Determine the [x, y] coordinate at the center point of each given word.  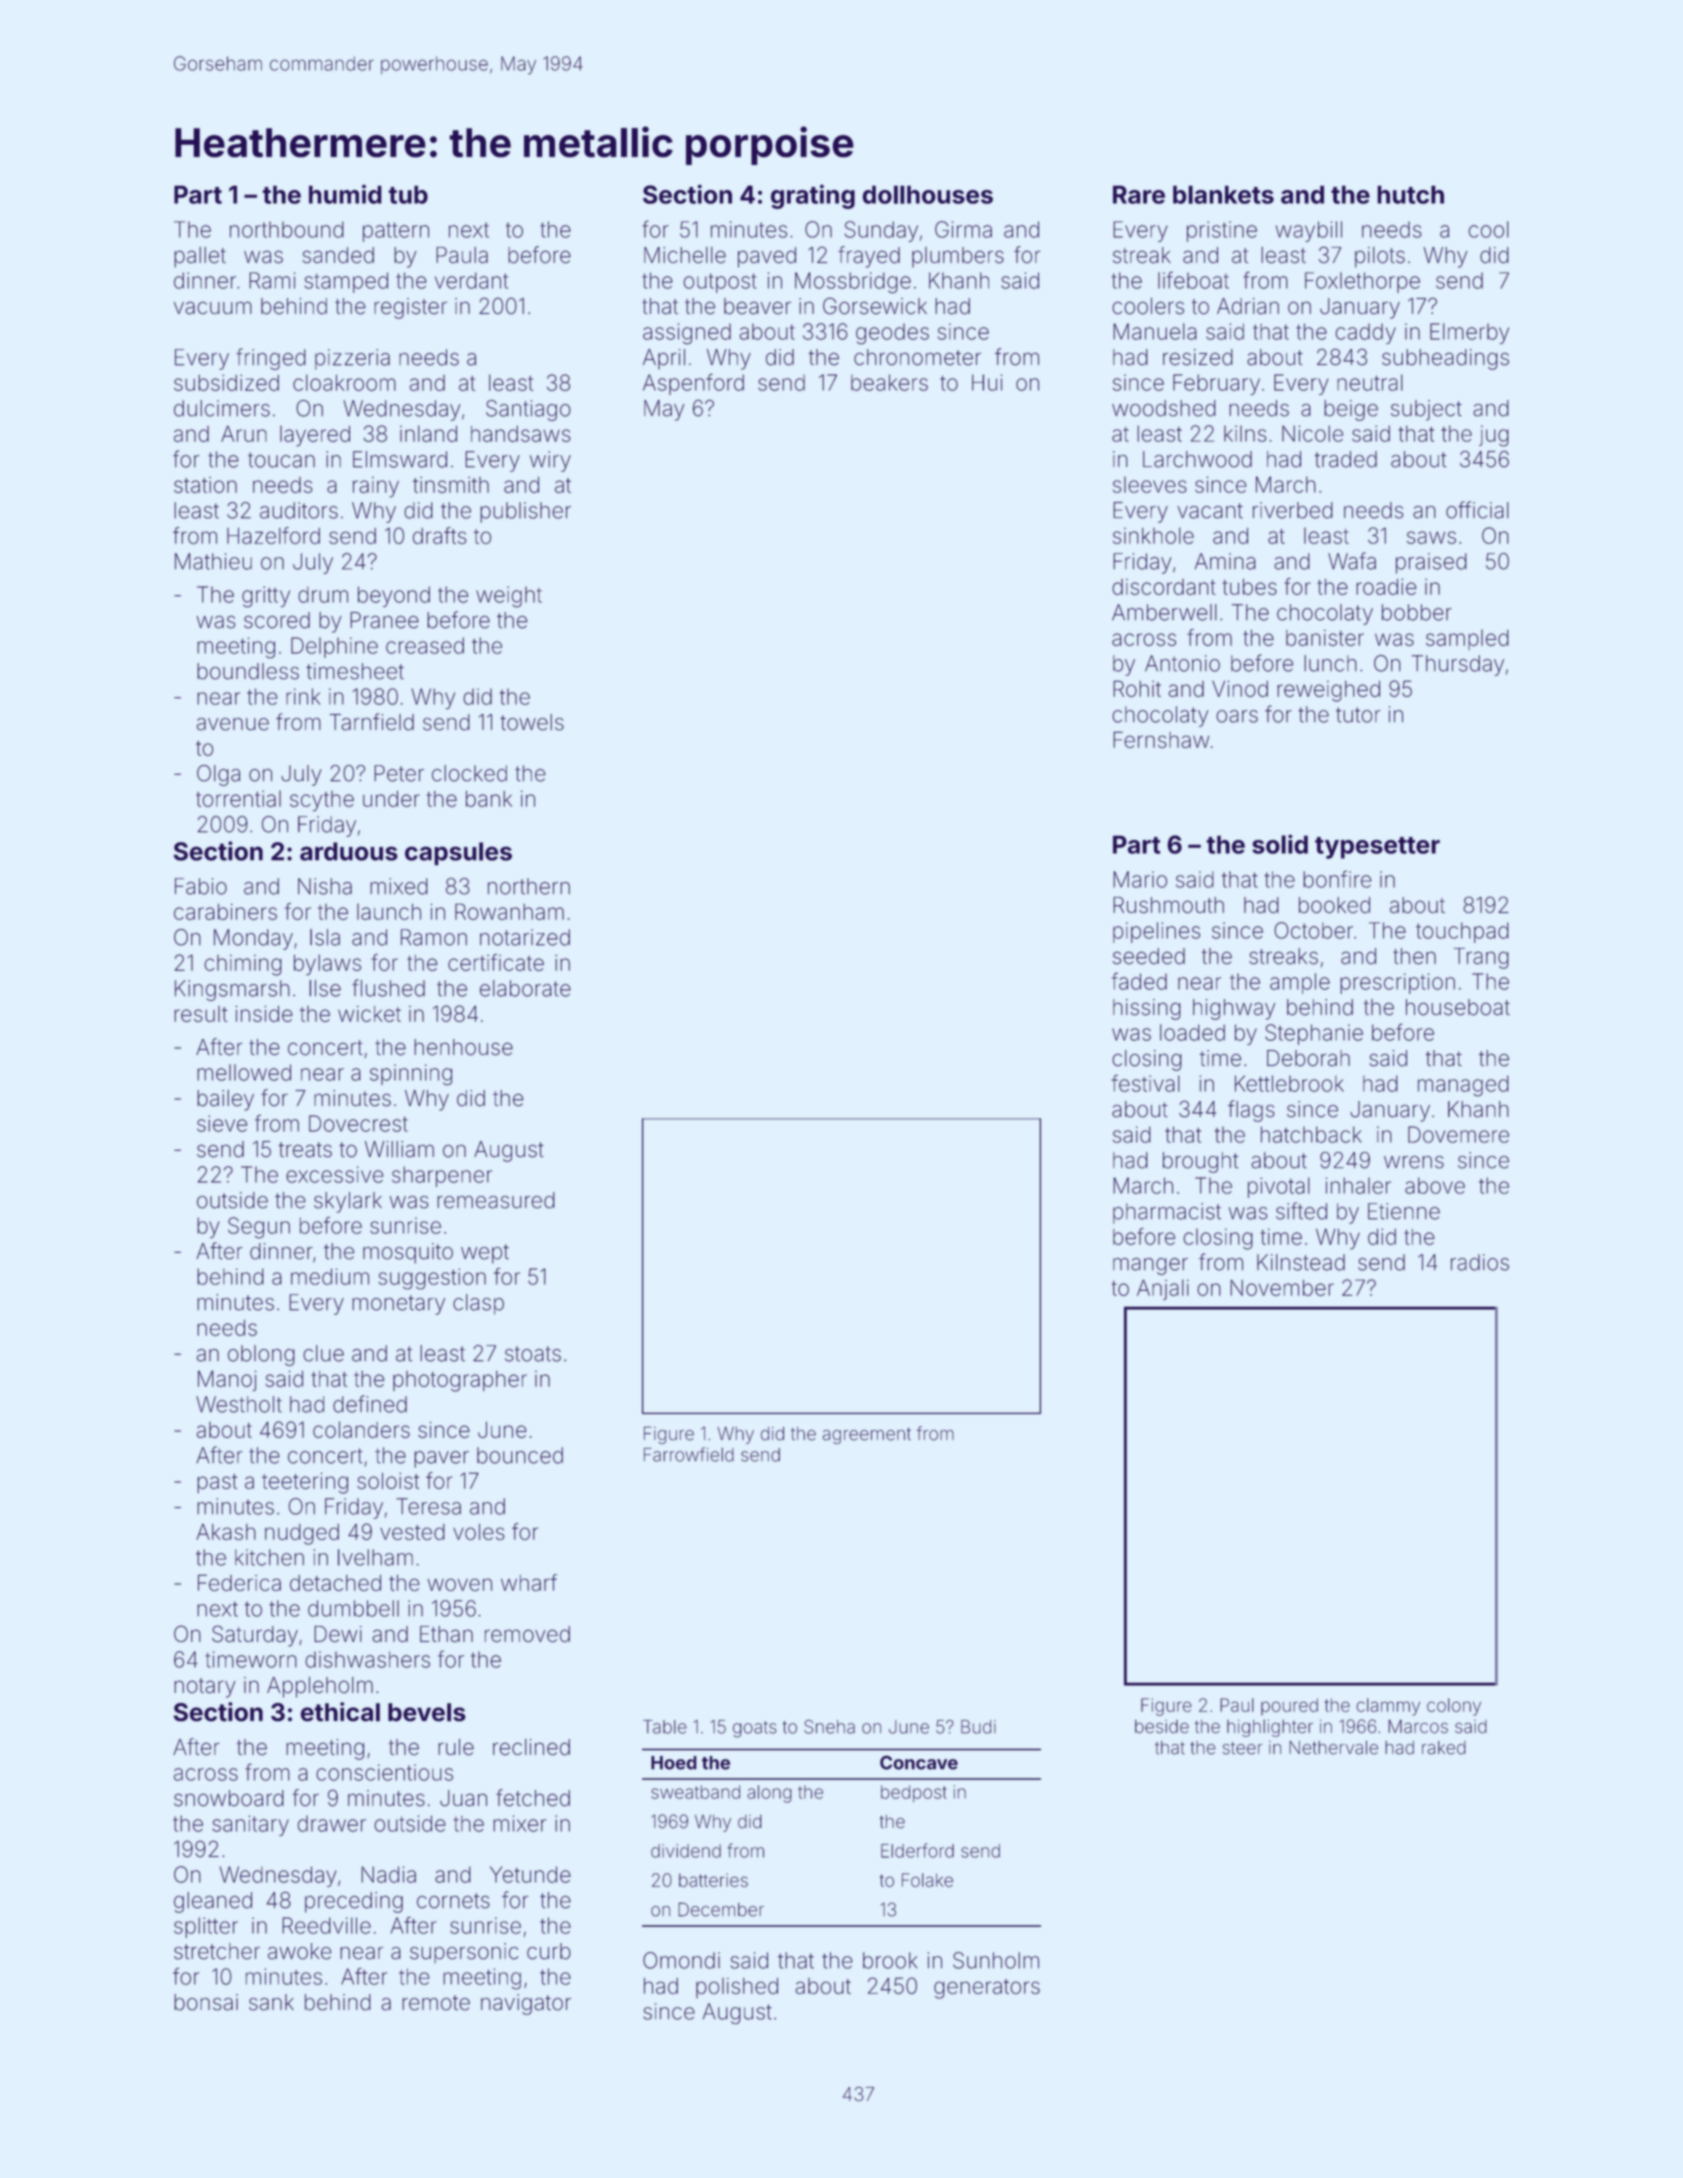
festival [1145, 1083]
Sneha [829, 1727]
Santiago [528, 410]
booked [1334, 905]
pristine [1222, 231]
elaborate [525, 988]
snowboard [229, 1798]
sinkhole [1153, 535]
